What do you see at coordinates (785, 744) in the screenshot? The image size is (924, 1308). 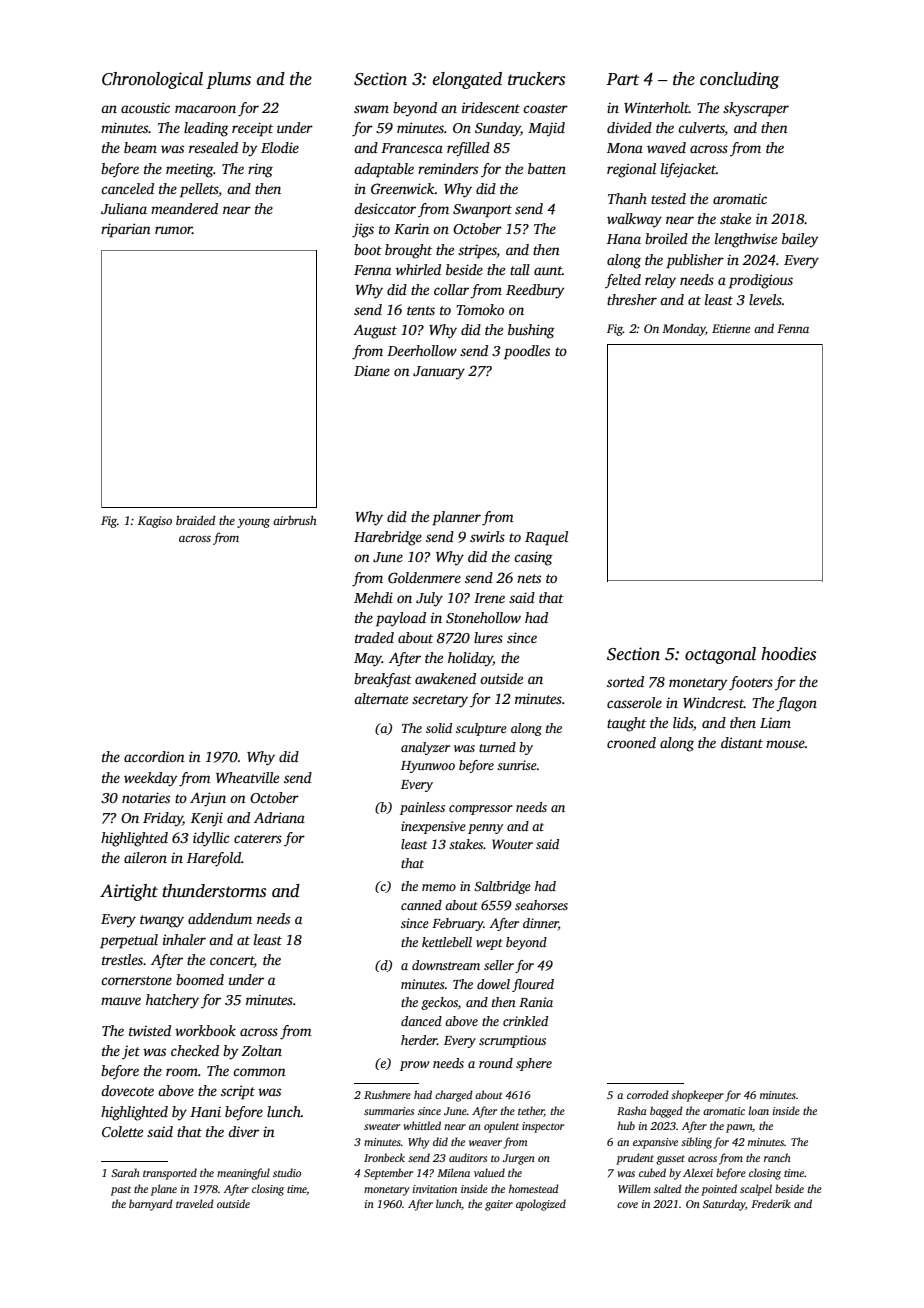 I see `mouse` at bounding box center [785, 744].
